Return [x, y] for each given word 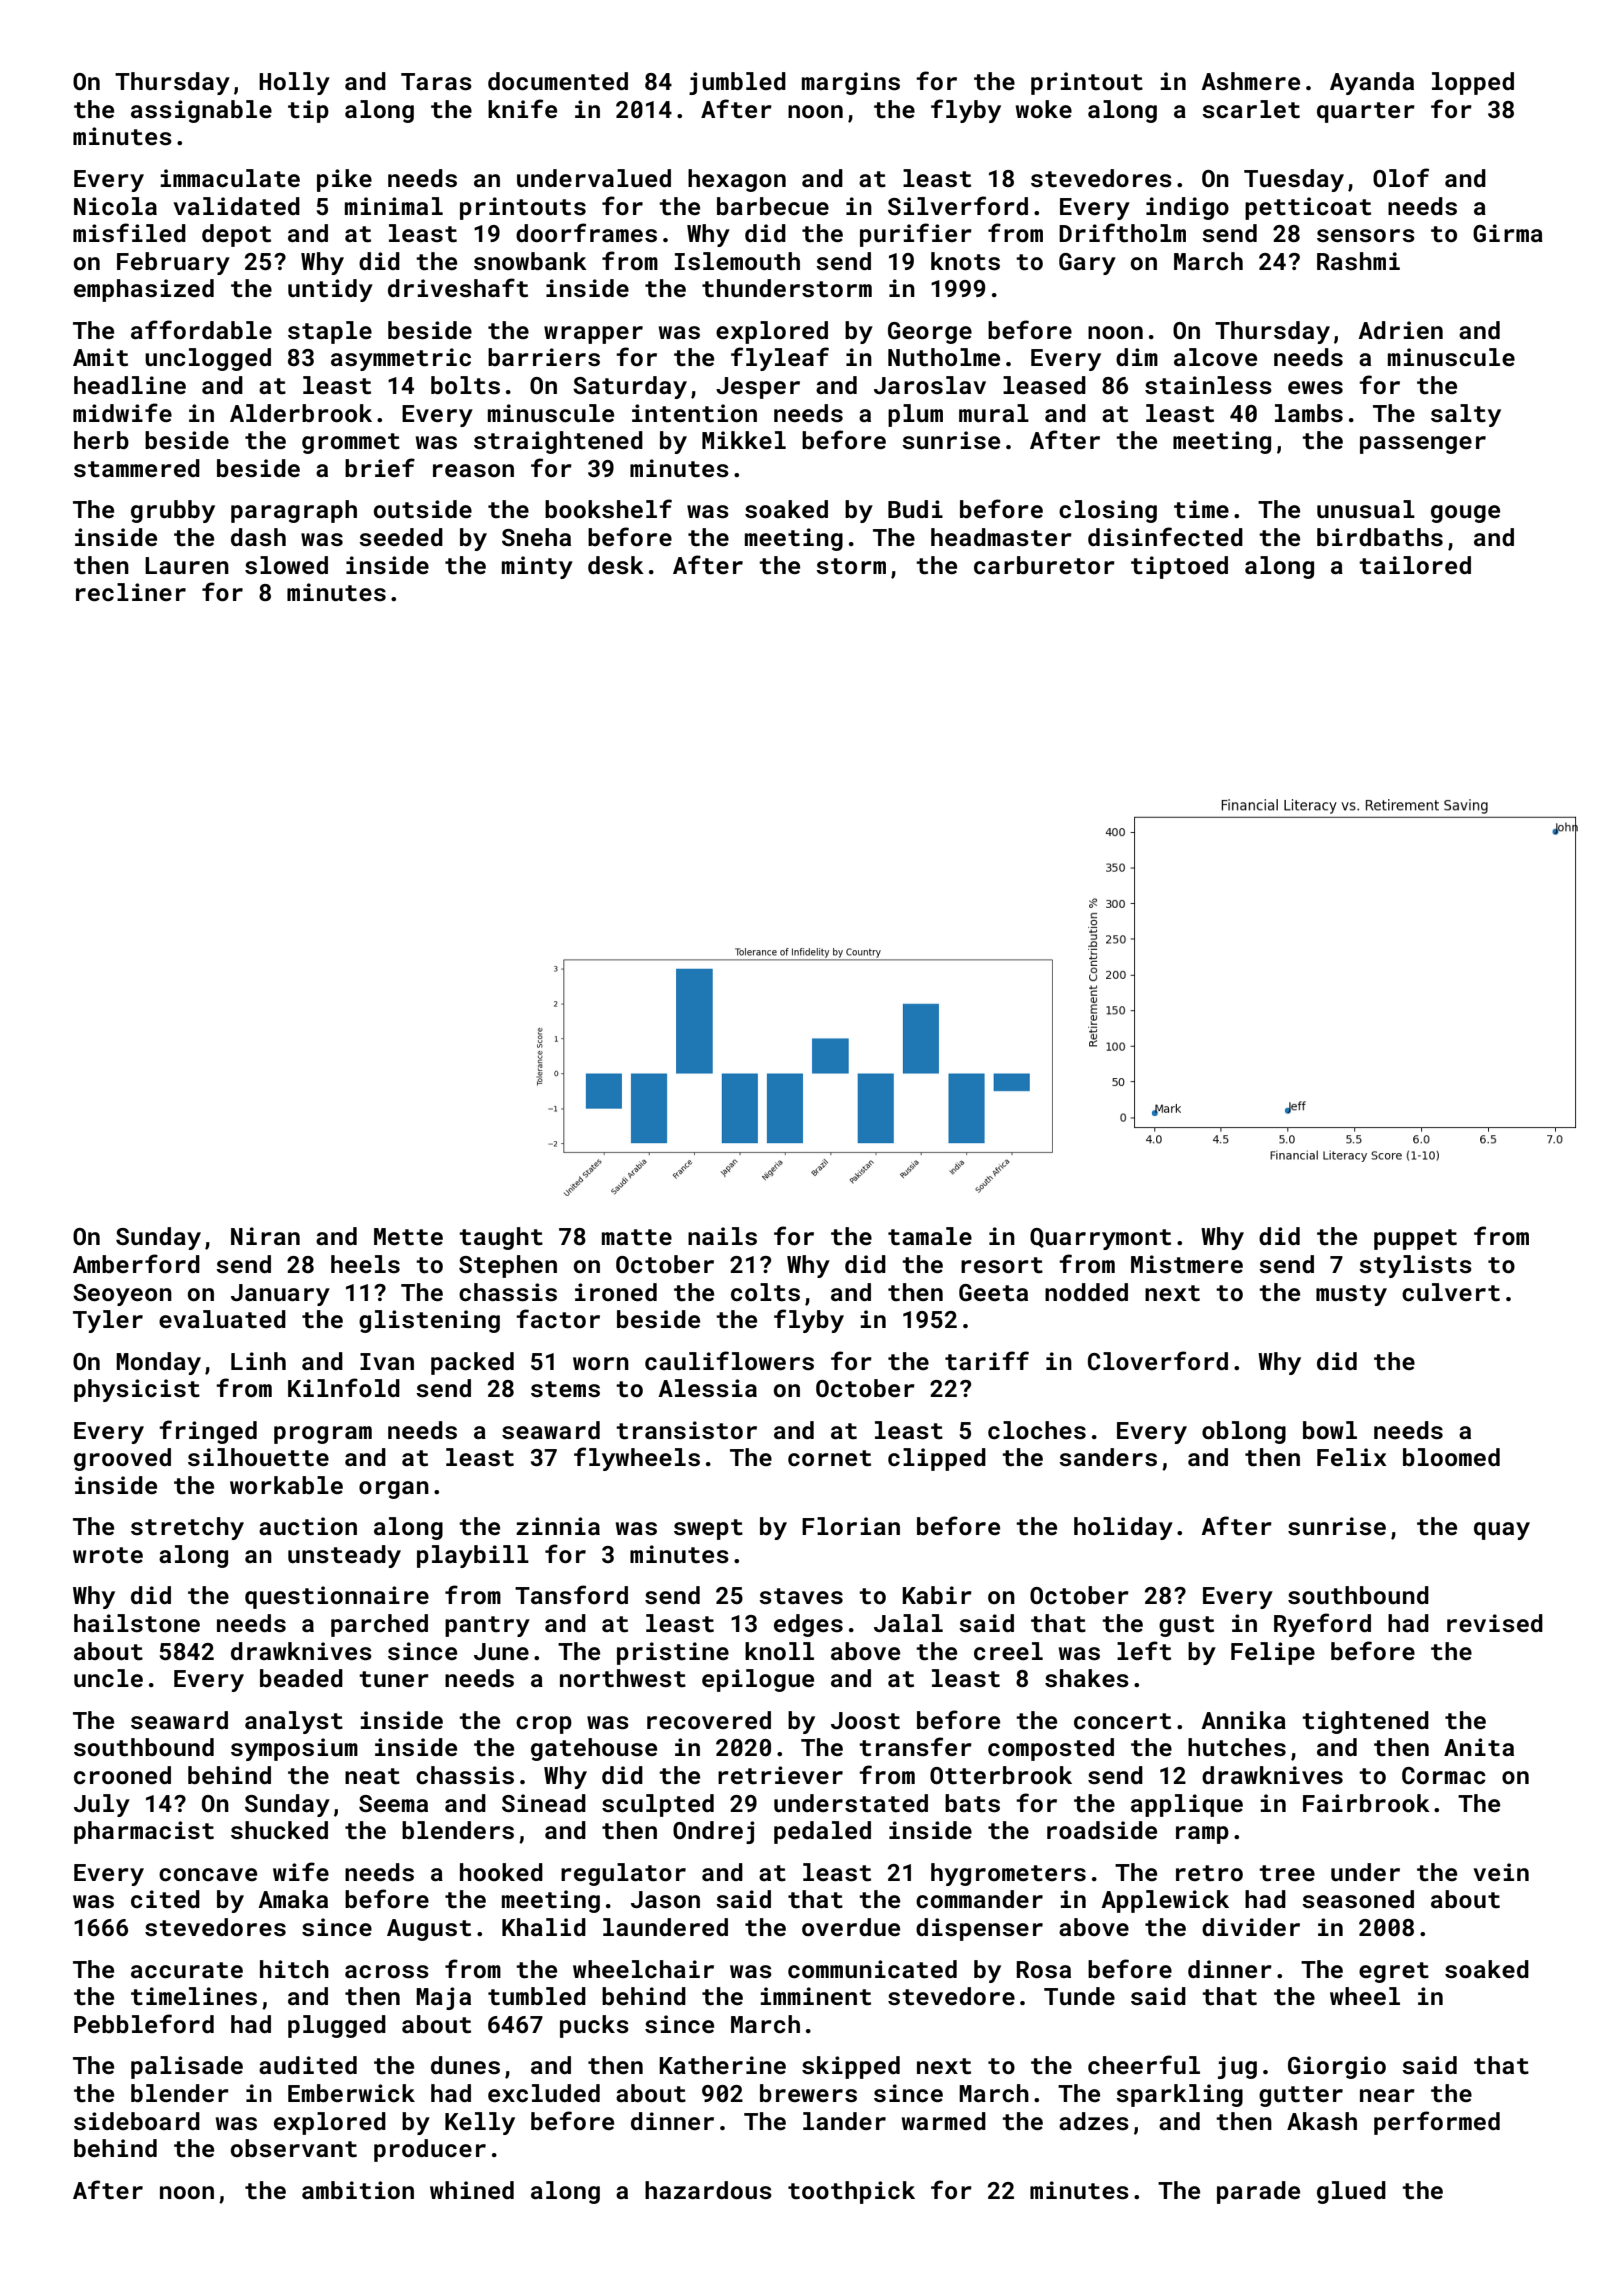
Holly [294, 83]
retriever [780, 1775]
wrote [108, 1555]
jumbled [737, 83]
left [1144, 1651]
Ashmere [1250, 81]
